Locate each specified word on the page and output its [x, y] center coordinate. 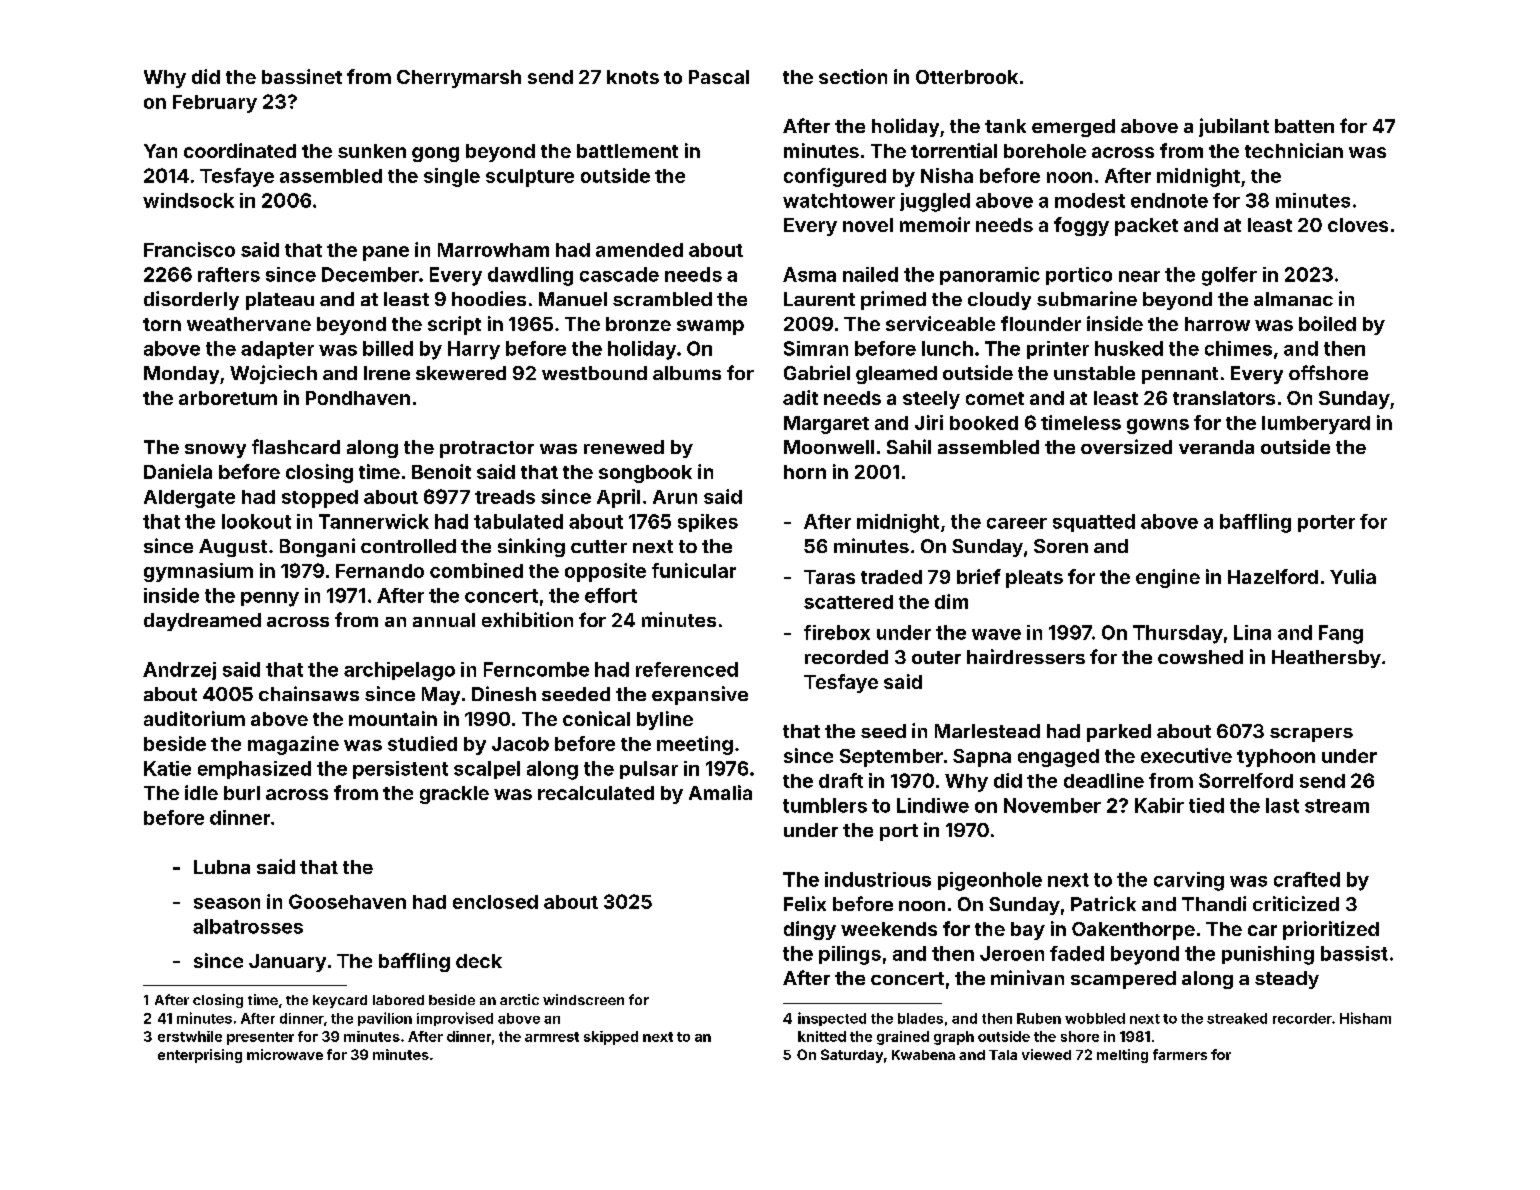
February [215, 104]
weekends [889, 929]
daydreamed [202, 622]
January [287, 963]
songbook [645, 474]
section [853, 76]
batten [1304, 126]
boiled [1327, 323]
